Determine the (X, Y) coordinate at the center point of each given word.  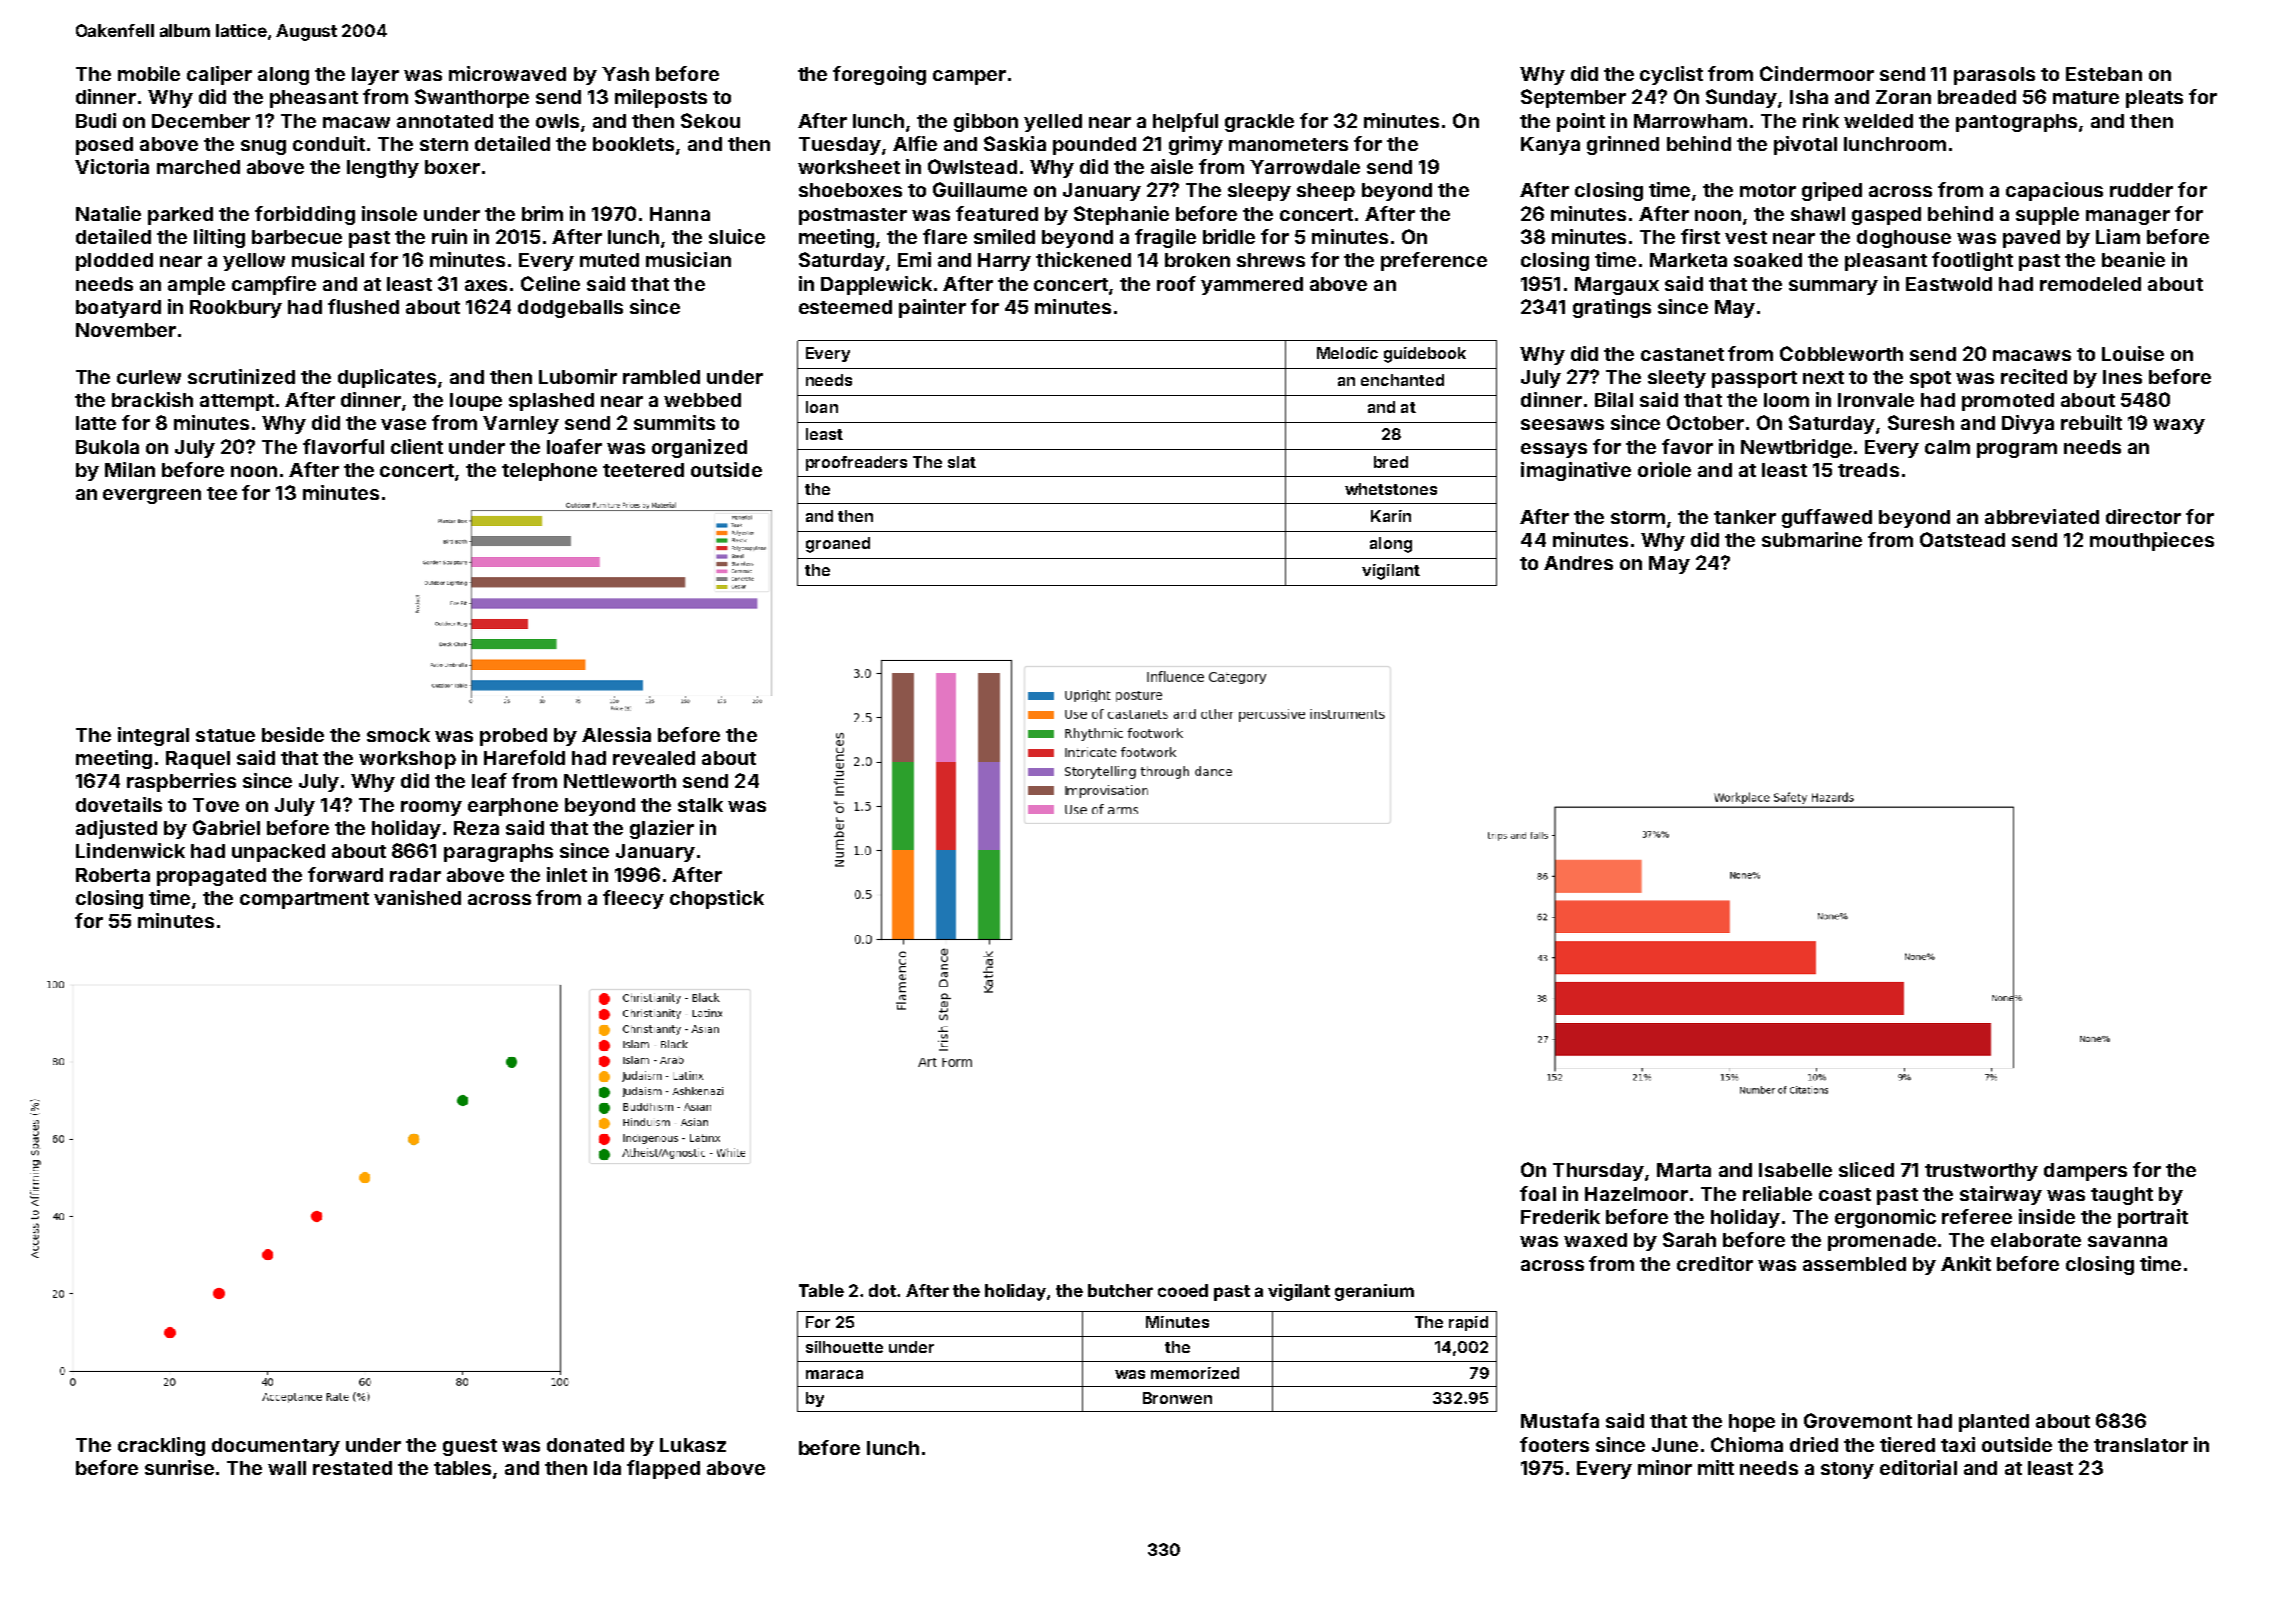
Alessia (616, 734)
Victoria (112, 166)
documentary (276, 1447)
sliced (1866, 1169)
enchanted (1402, 380)
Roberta (113, 875)
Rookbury (236, 309)
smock (398, 735)
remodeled (2090, 284)
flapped (663, 1469)
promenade (1882, 1242)
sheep (1326, 192)
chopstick (717, 899)
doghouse (1904, 239)
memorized (1195, 1373)
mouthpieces (2152, 541)
